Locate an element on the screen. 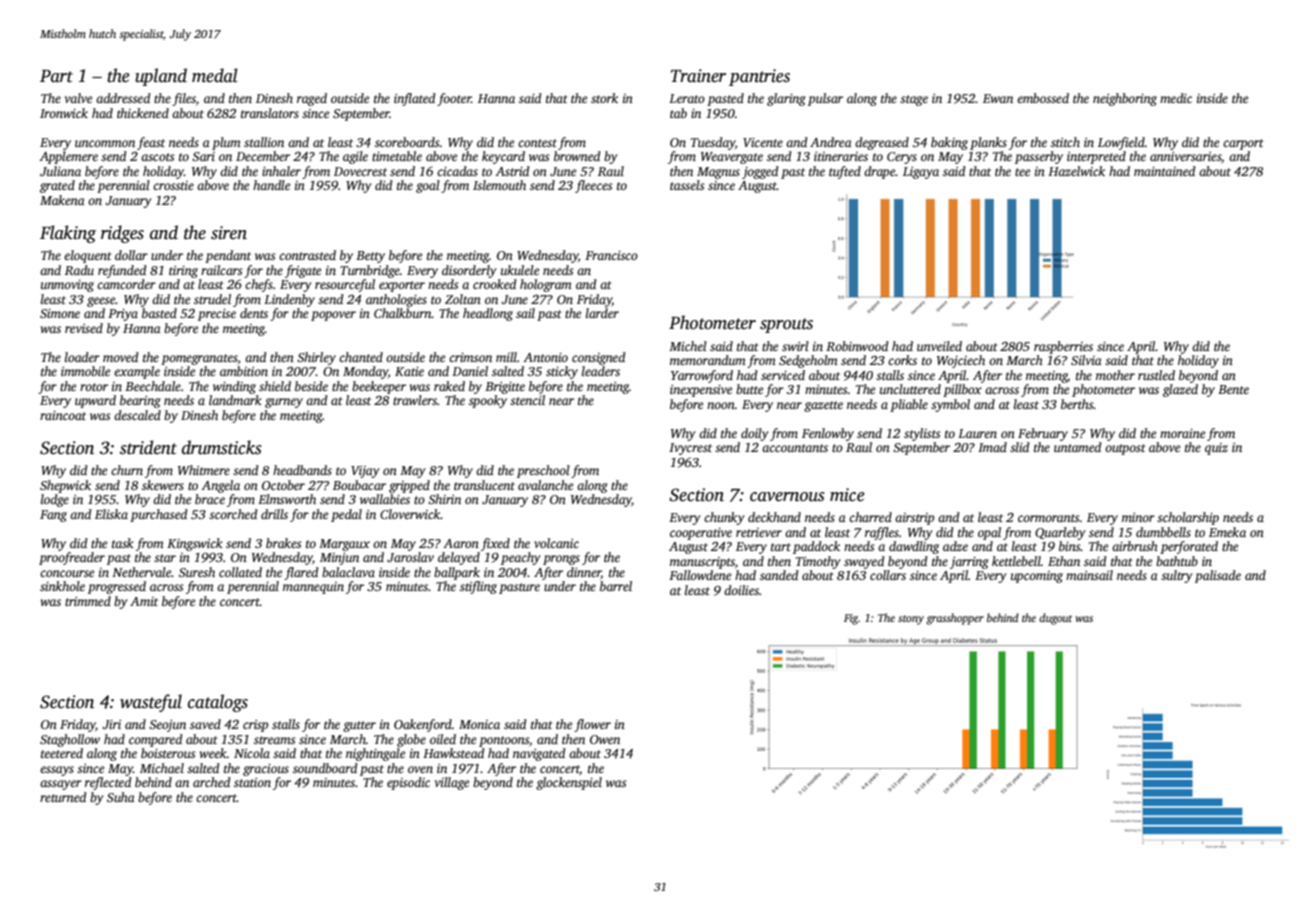  Vicente is located at coordinates (763, 142).
